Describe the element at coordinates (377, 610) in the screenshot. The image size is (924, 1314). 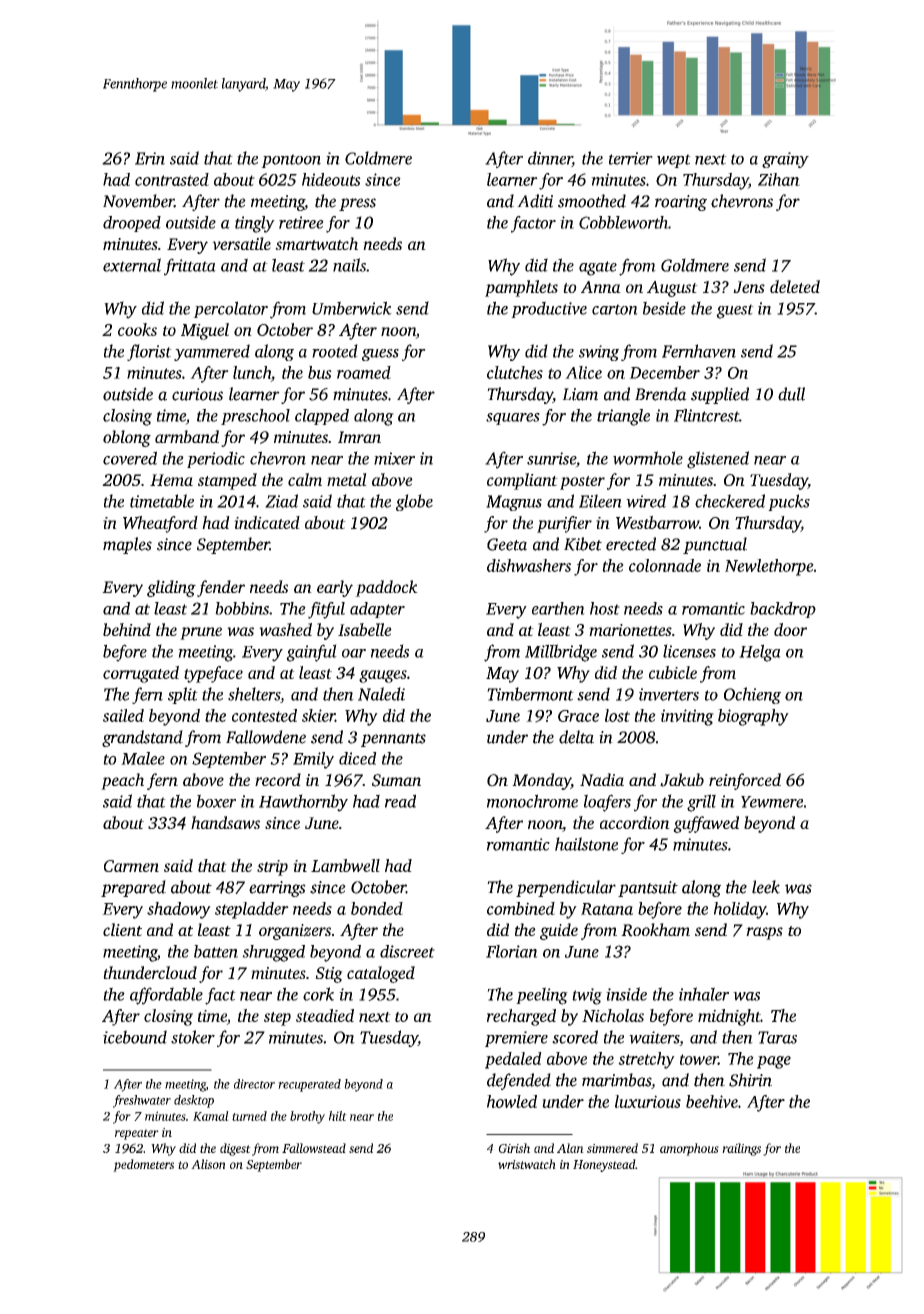
I see `adapter` at that location.
